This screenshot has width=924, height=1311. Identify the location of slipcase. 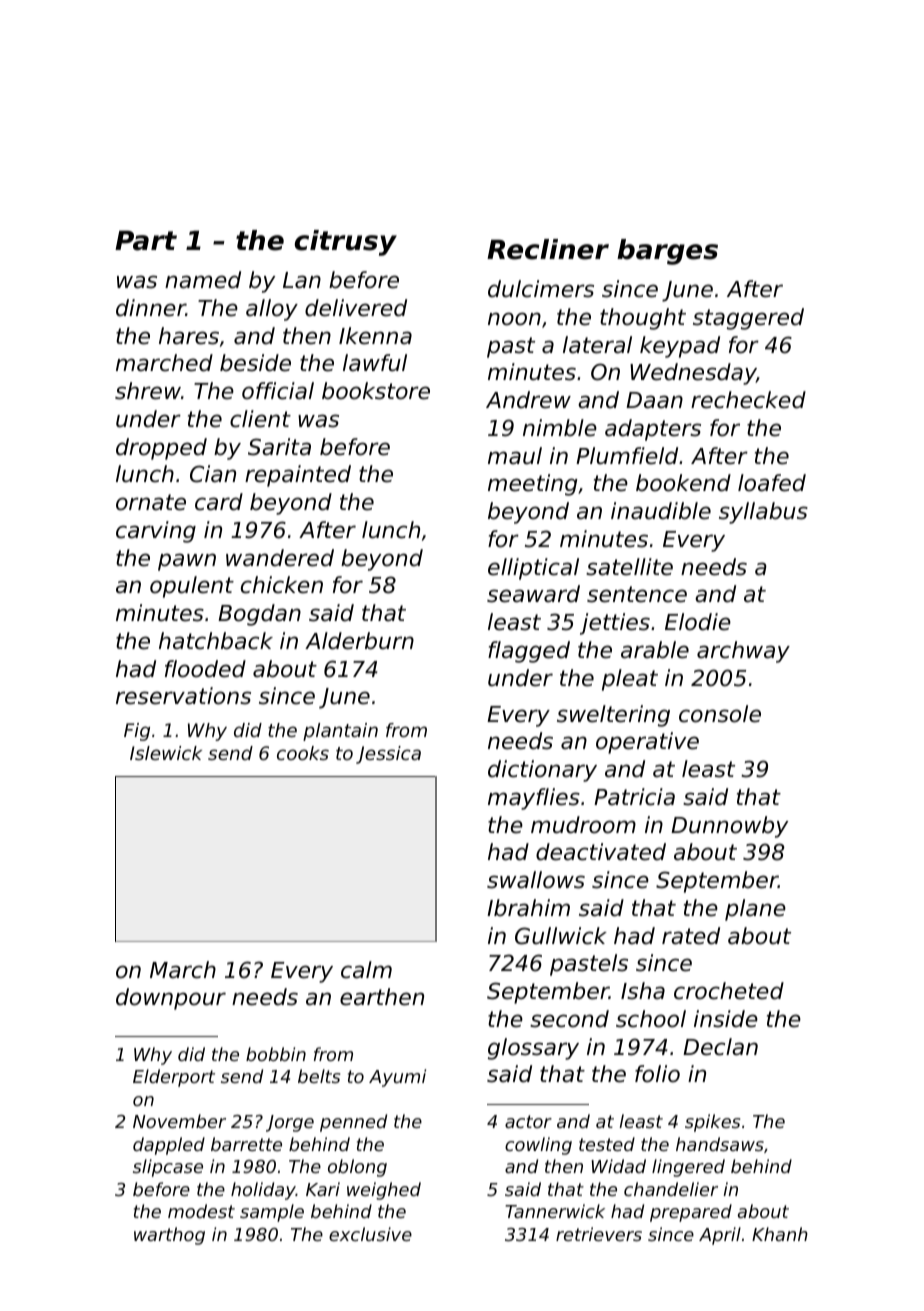
(168, 1168).
